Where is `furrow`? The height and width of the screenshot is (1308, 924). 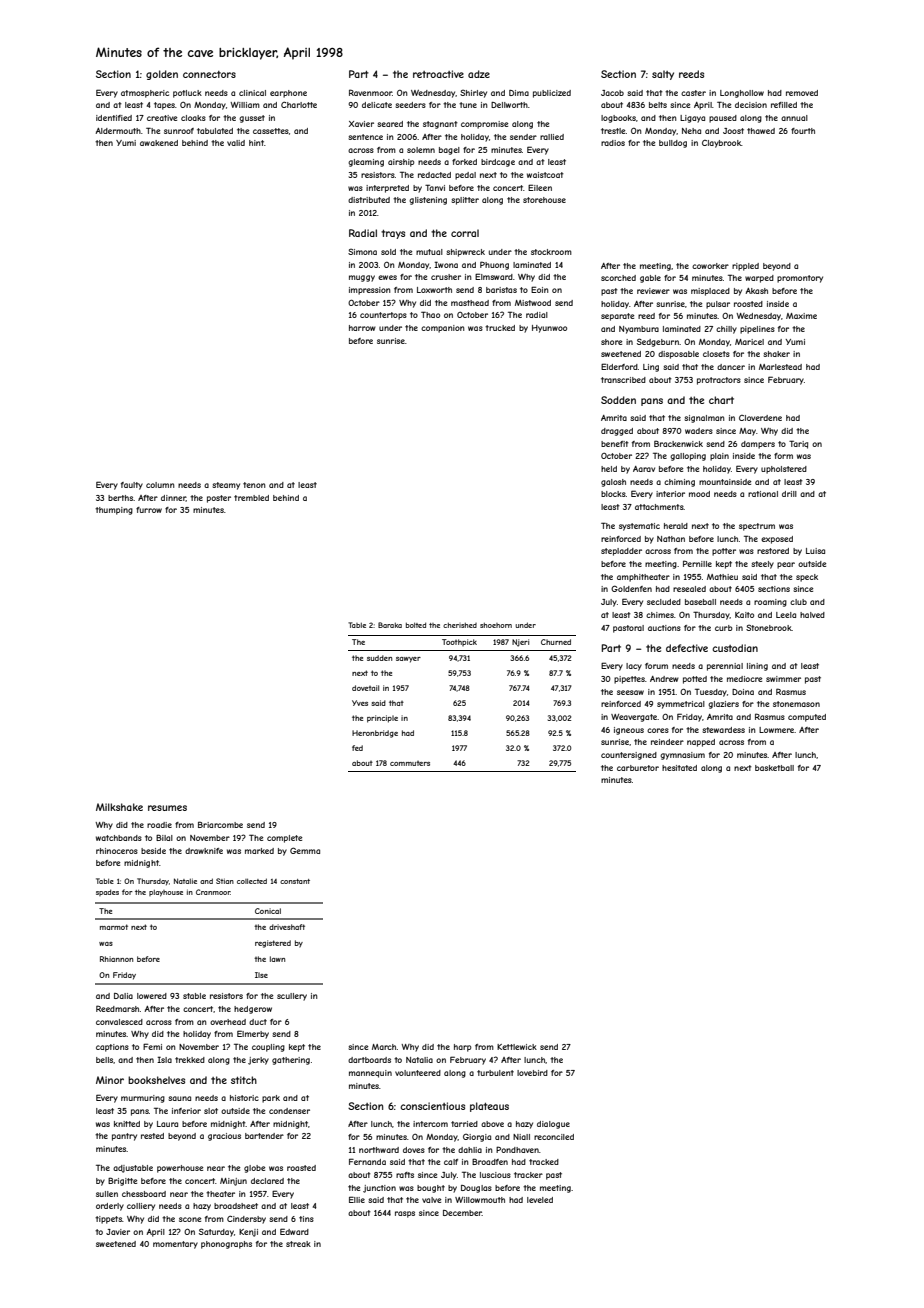 furrow is located at coordinates (149, 510).
